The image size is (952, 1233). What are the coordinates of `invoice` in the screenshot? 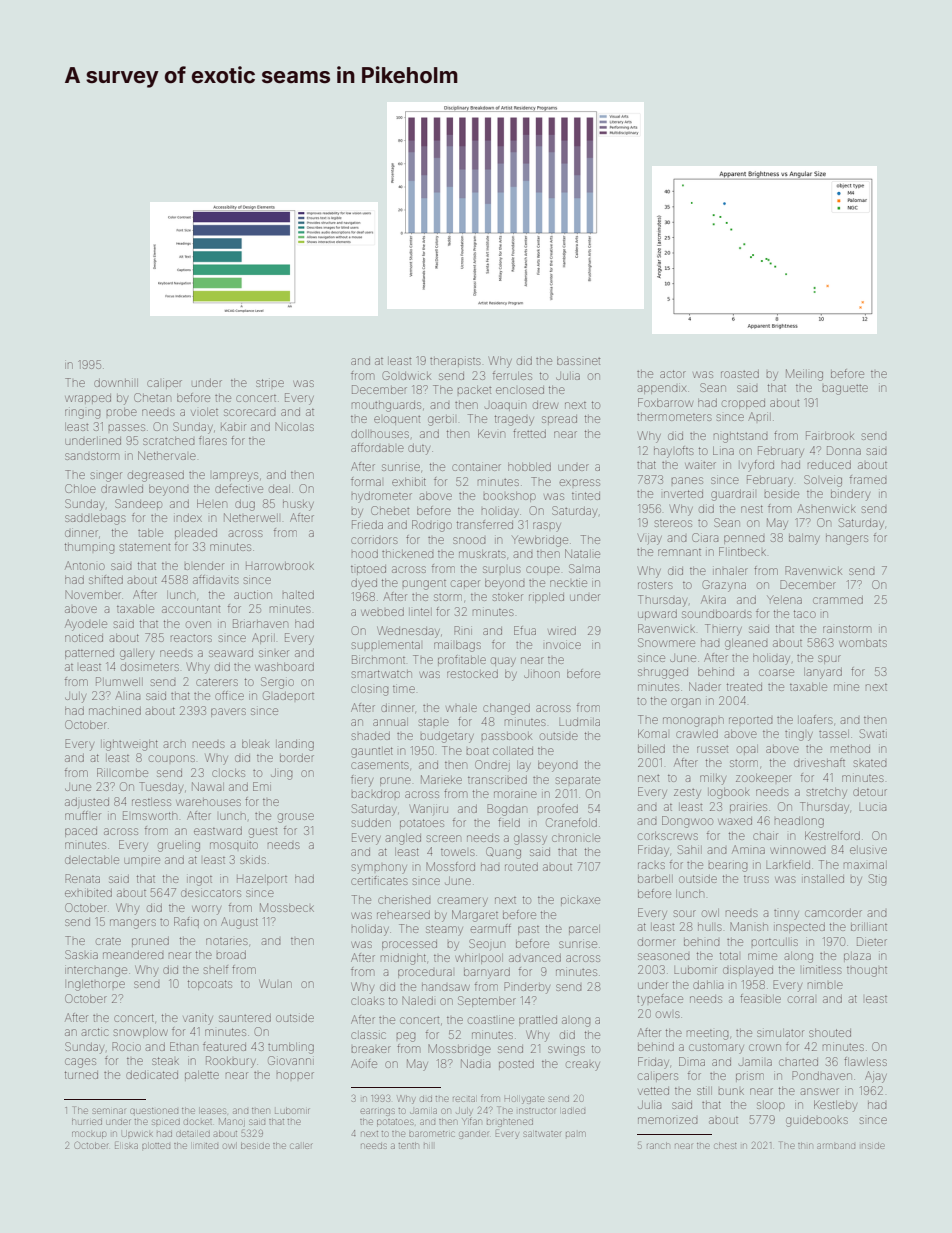 It's located at (563, 645).
